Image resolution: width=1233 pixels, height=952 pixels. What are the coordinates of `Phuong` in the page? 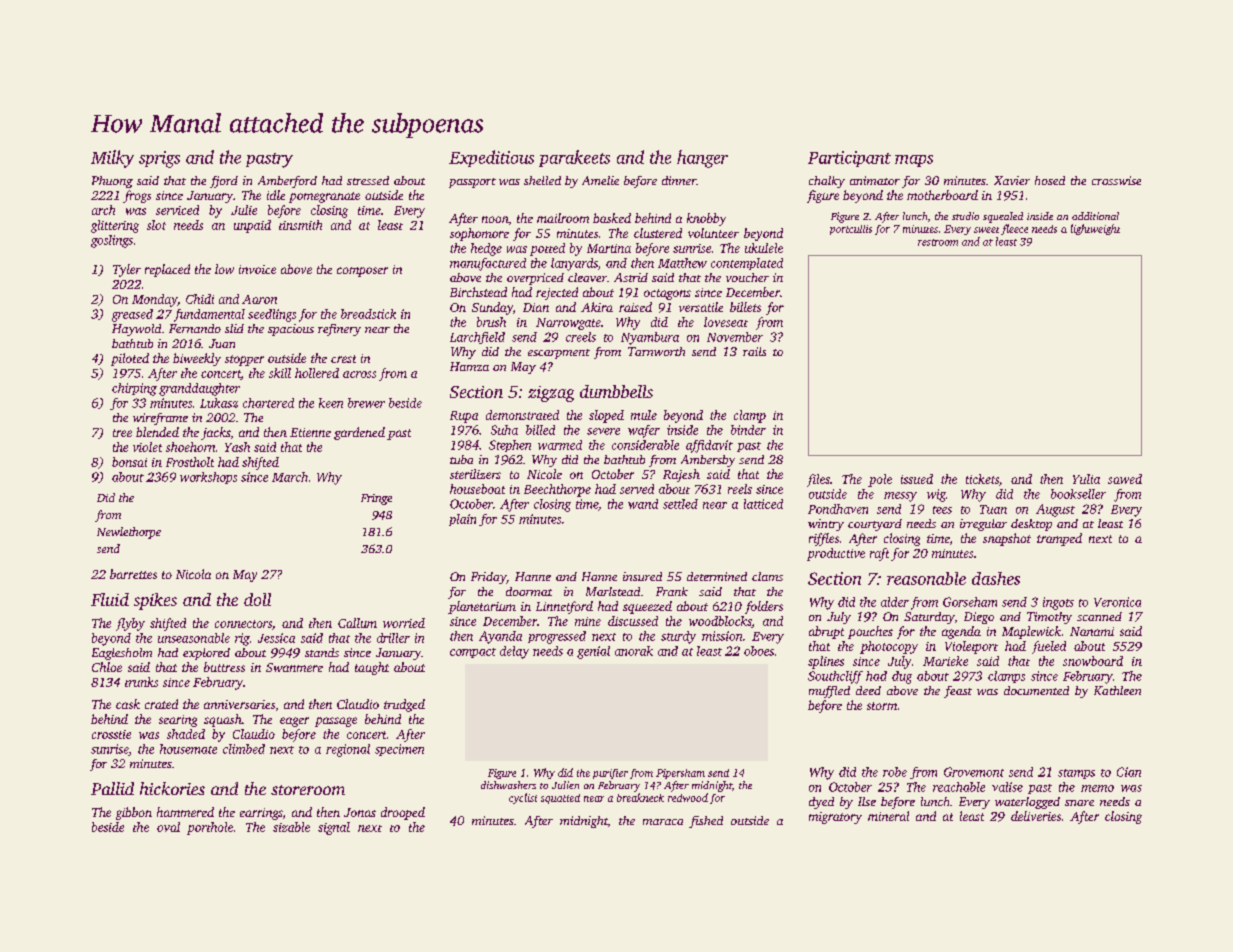 It's located at (112, 182).
